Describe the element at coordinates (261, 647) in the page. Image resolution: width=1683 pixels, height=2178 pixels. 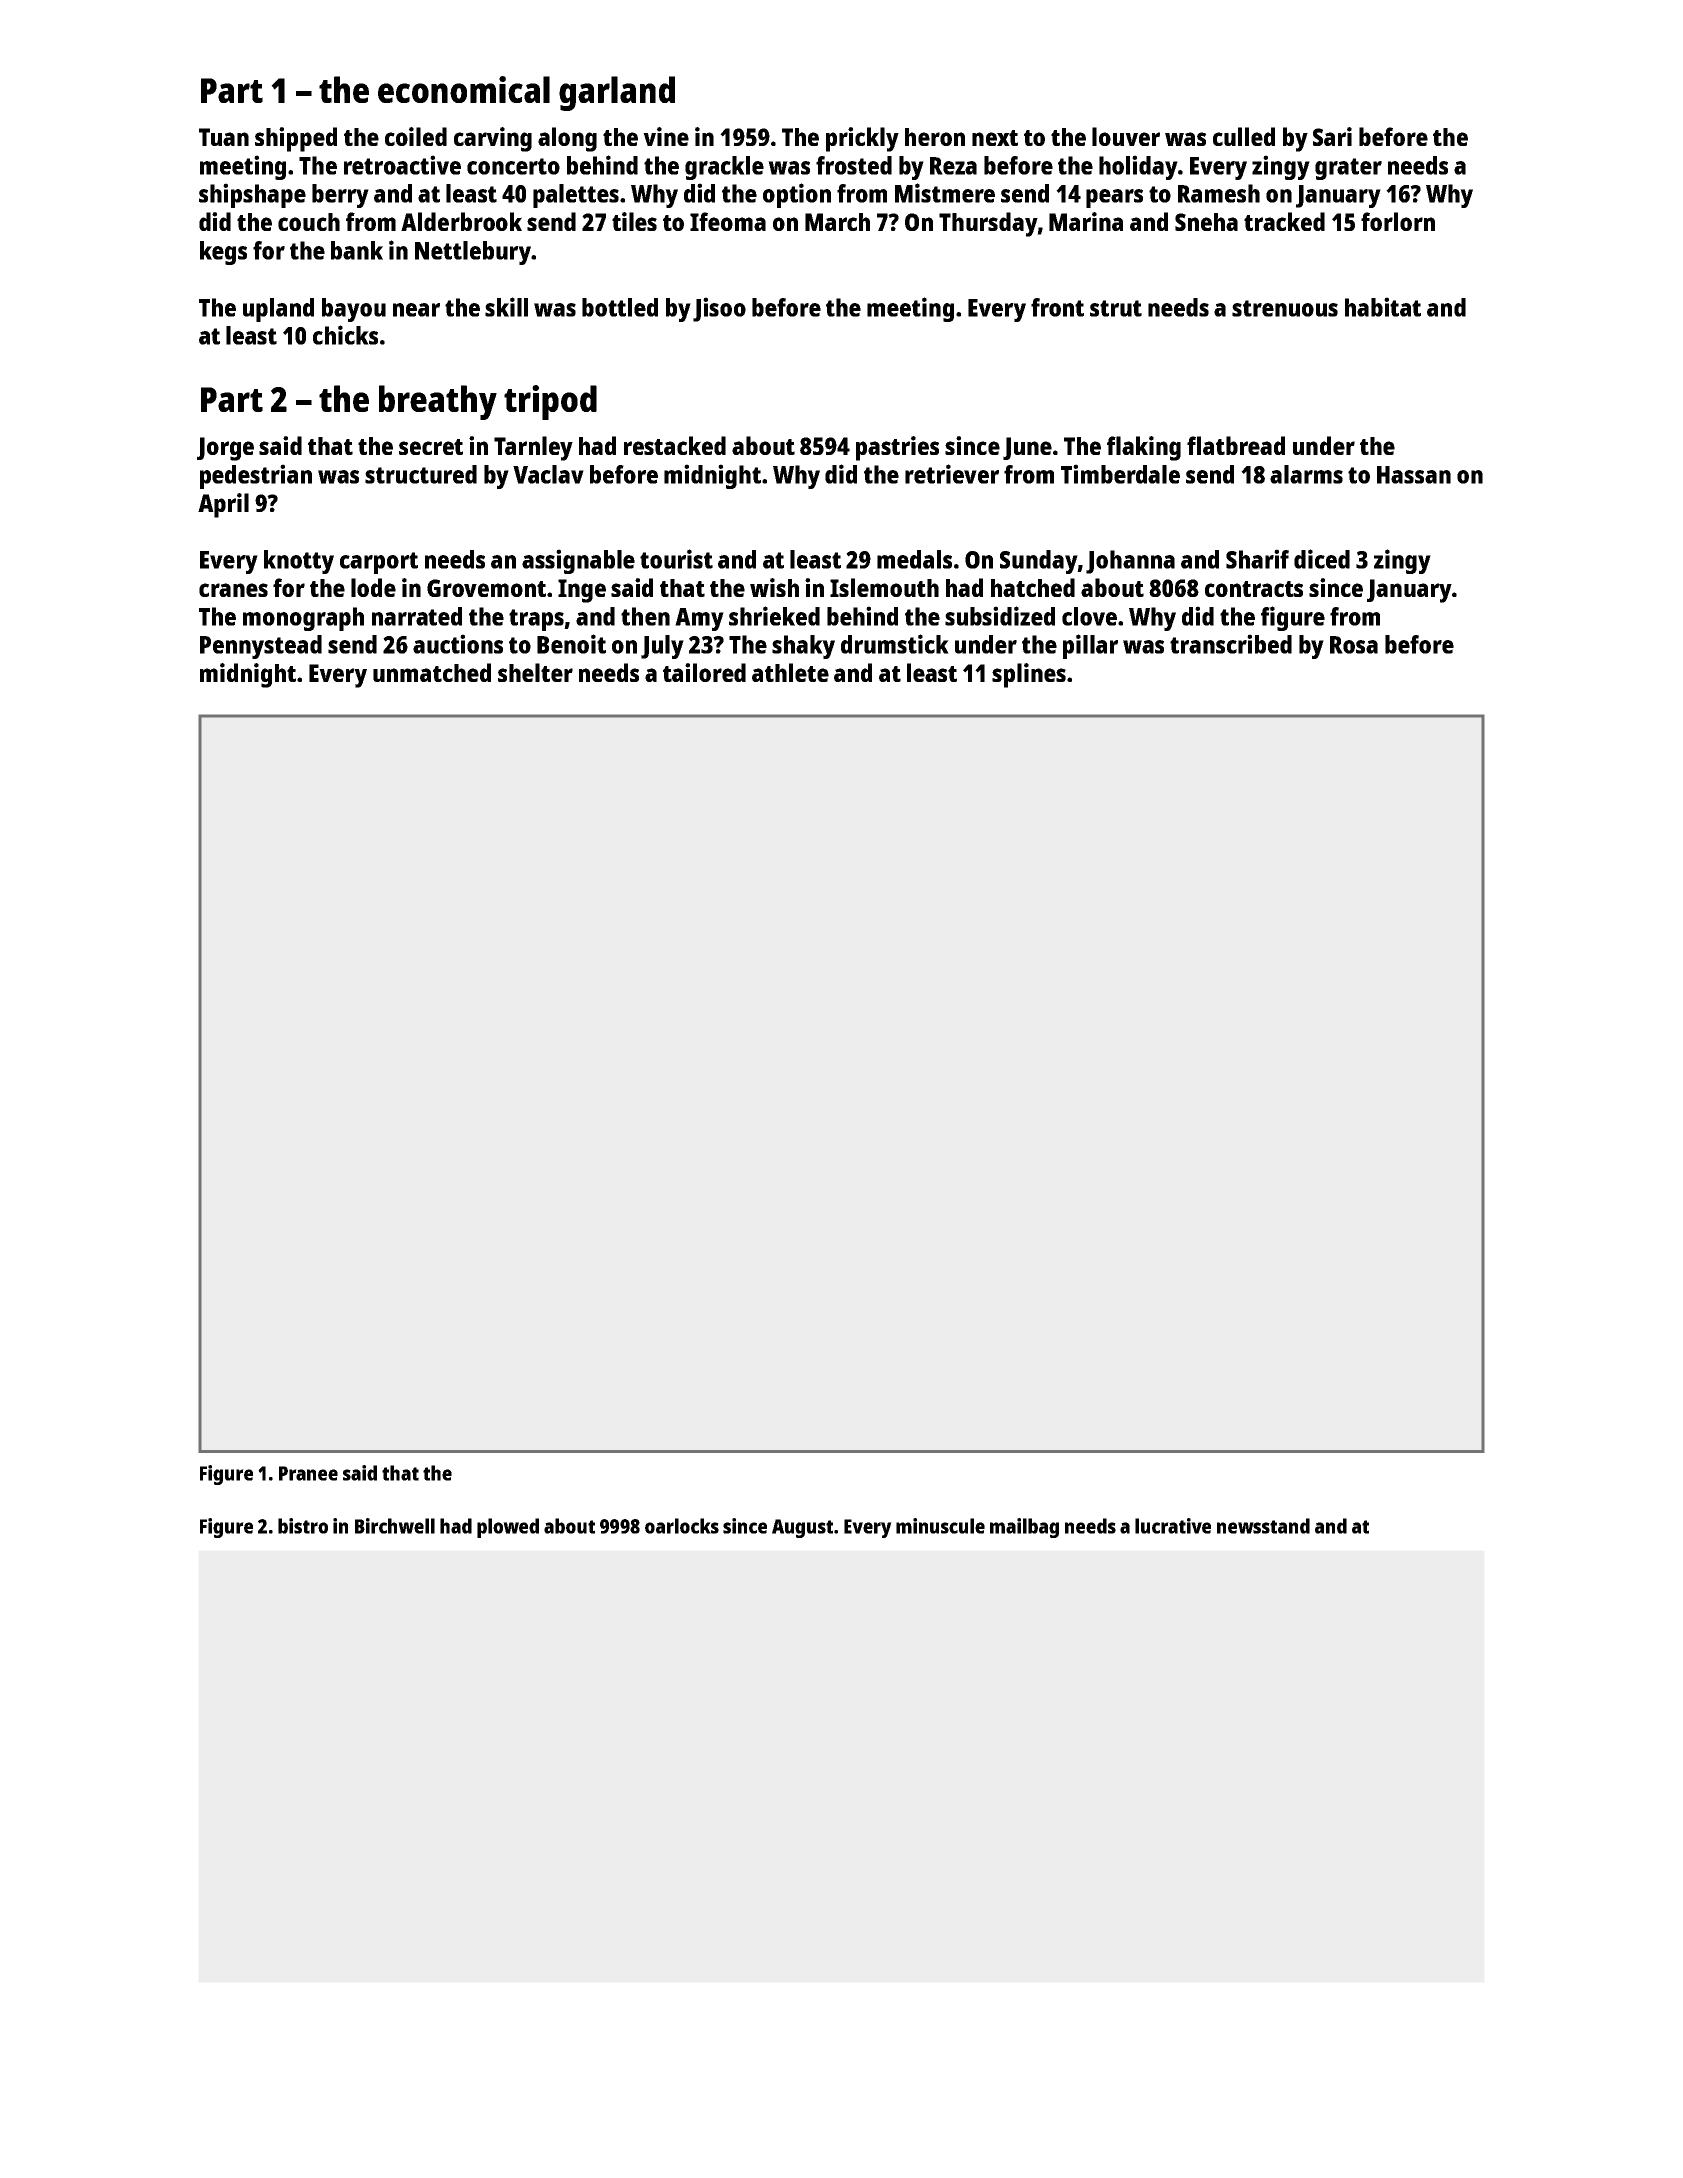
I see `Pennystead` at that location.
